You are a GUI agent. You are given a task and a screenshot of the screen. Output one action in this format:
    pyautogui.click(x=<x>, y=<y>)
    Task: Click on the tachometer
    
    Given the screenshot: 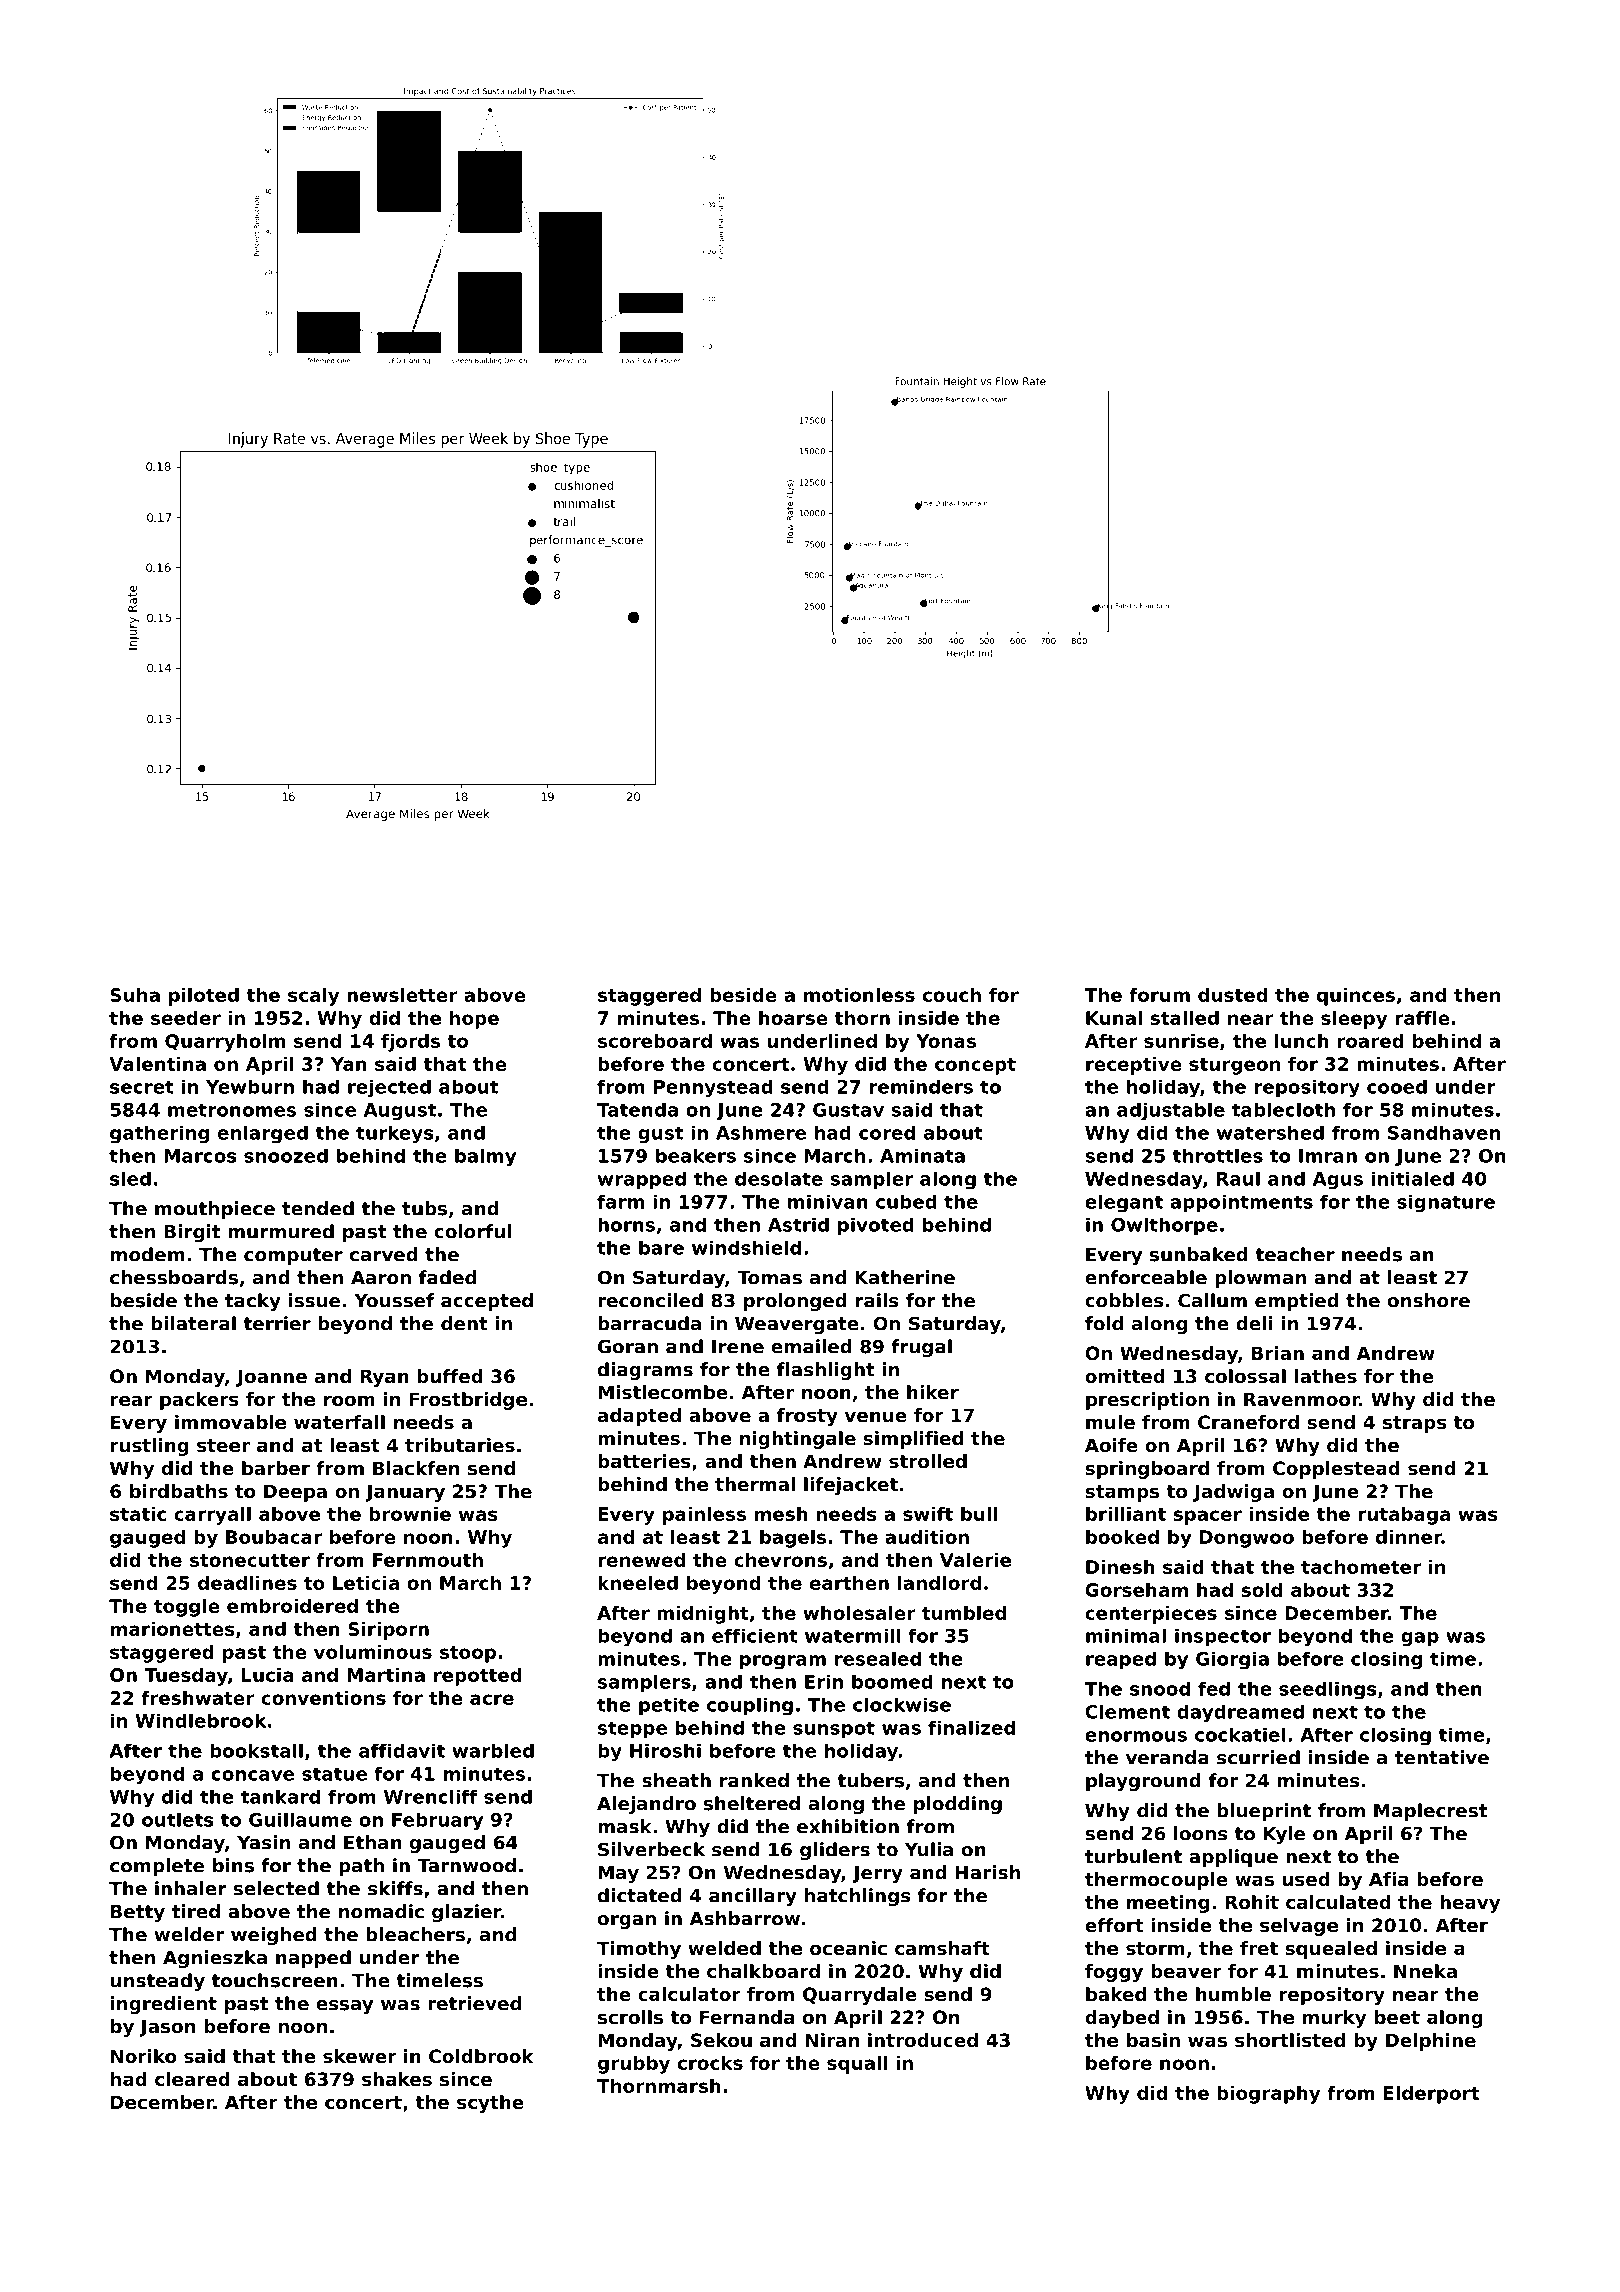 What is the action you would take?
    pyautogui.click(x=1361, y=1567)
